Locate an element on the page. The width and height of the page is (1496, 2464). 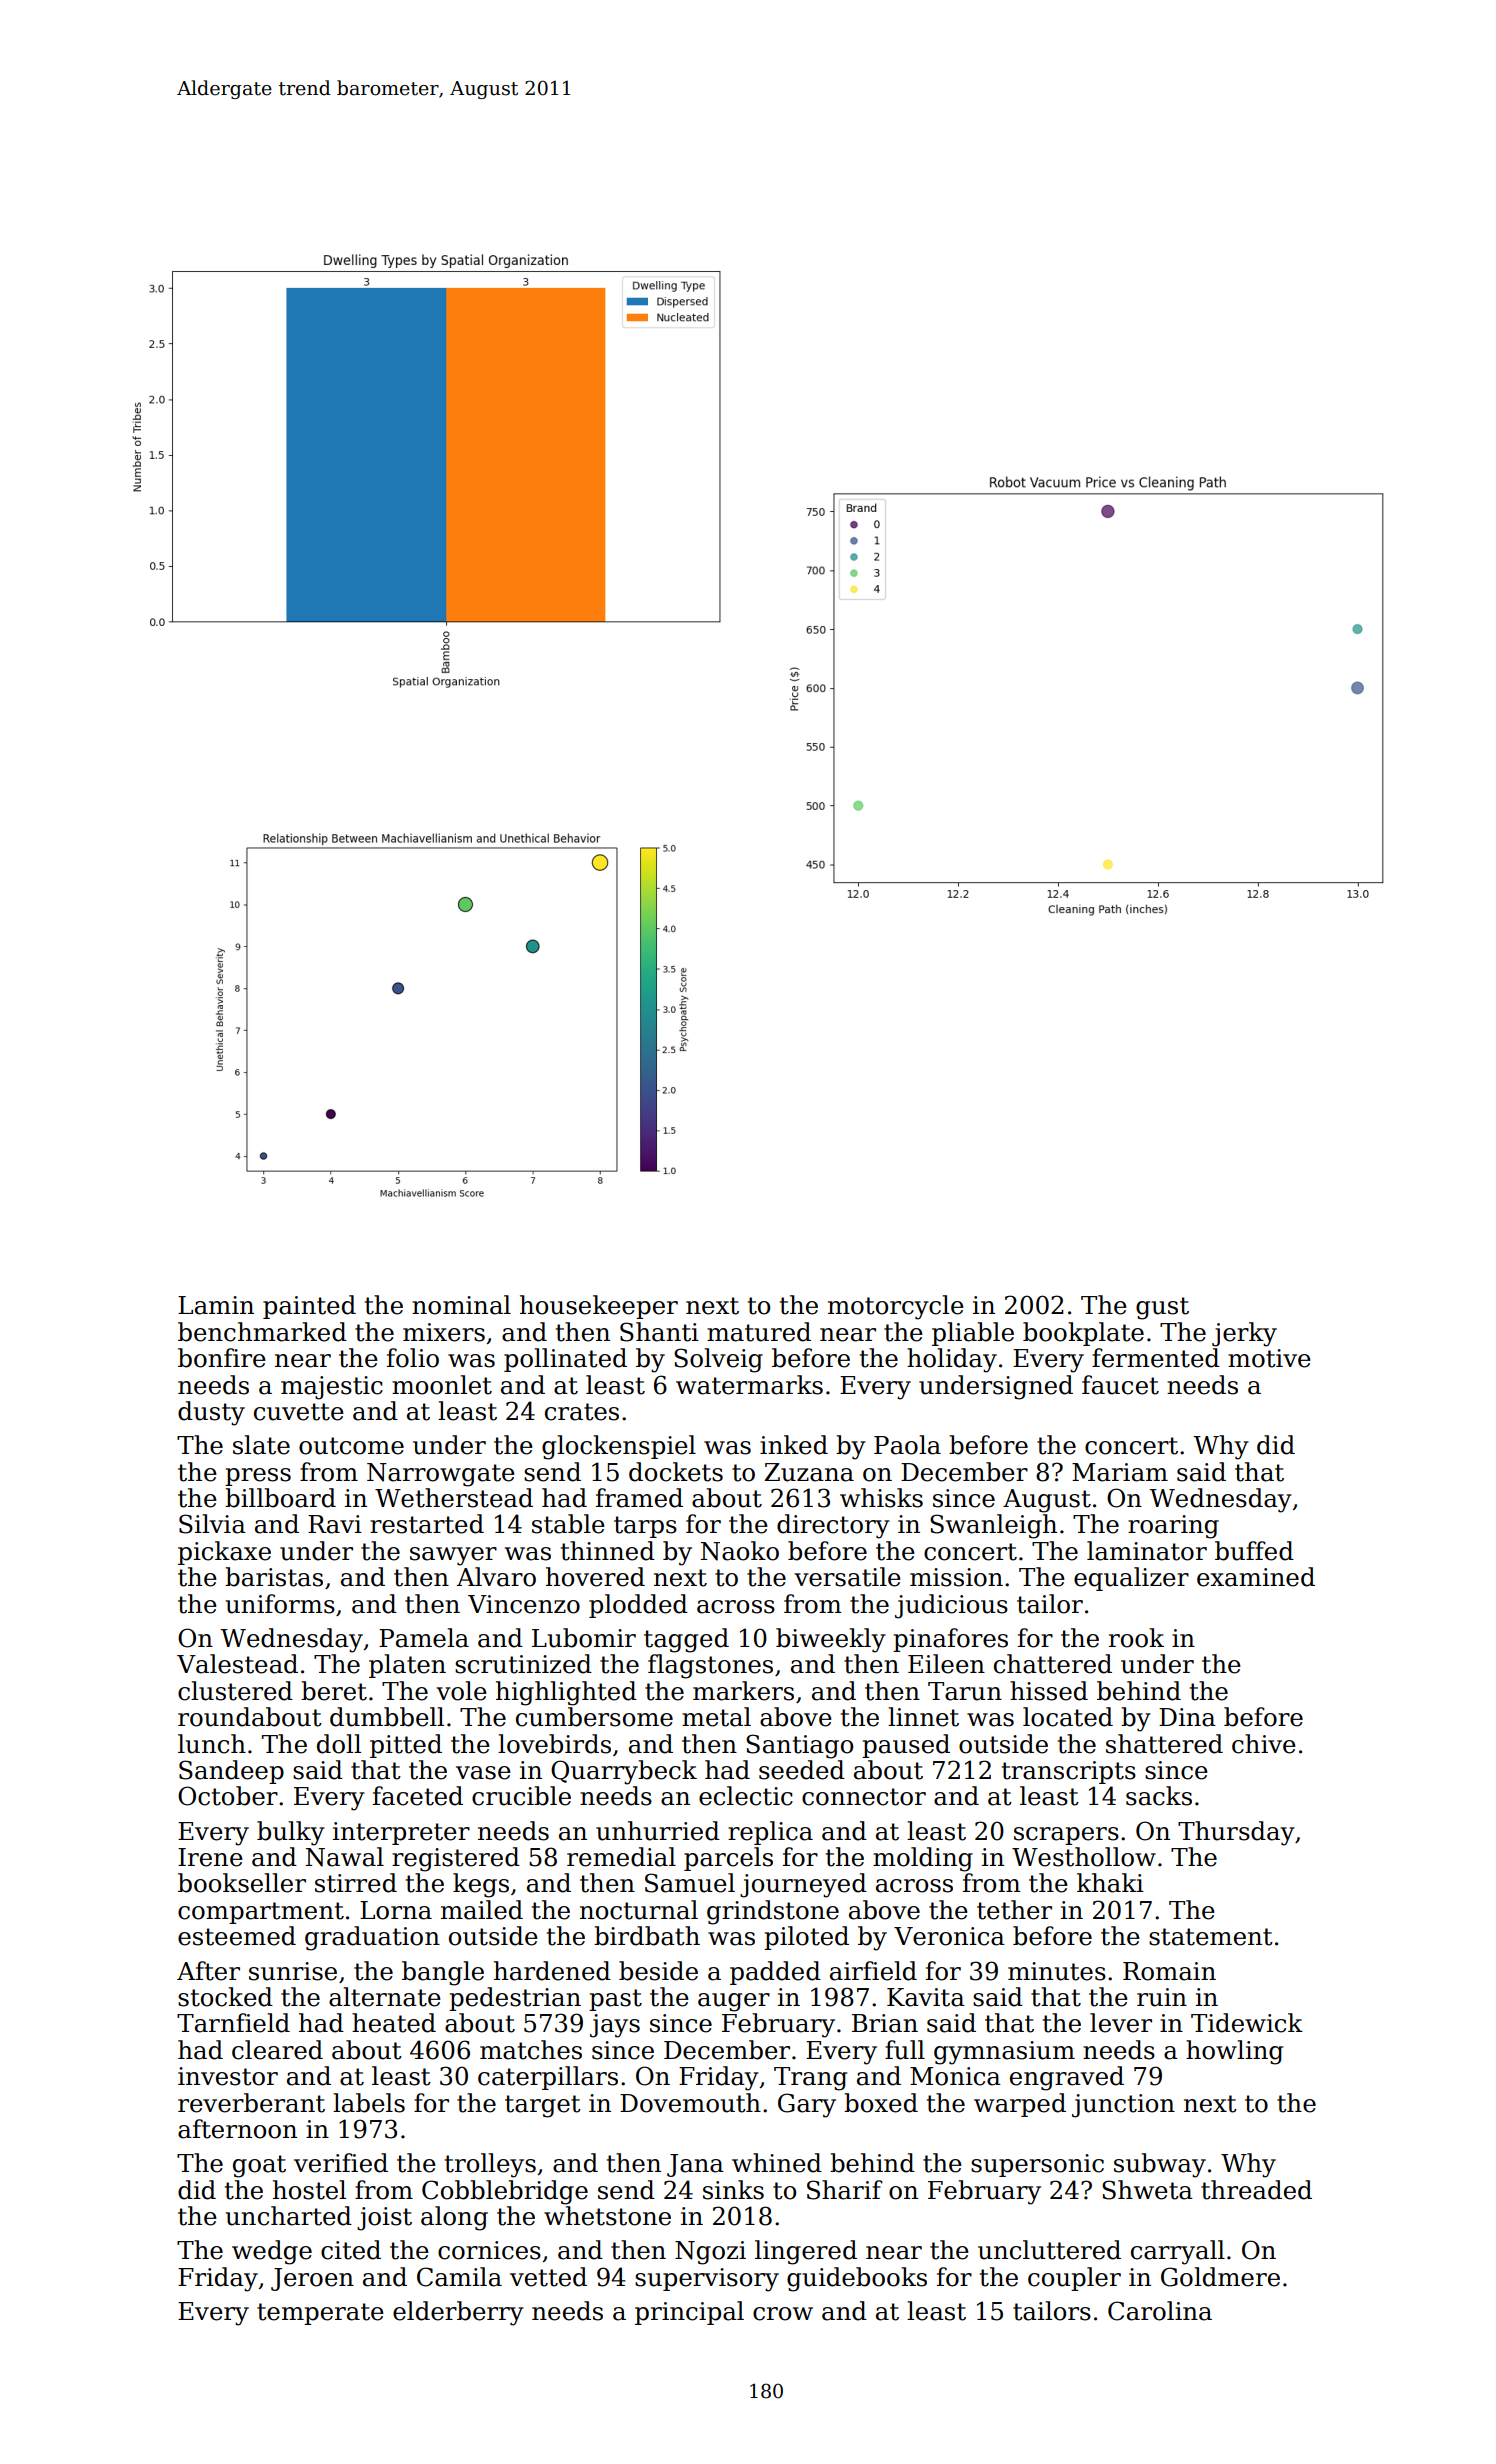
Santiago is located at coordinates (799, 1746).
